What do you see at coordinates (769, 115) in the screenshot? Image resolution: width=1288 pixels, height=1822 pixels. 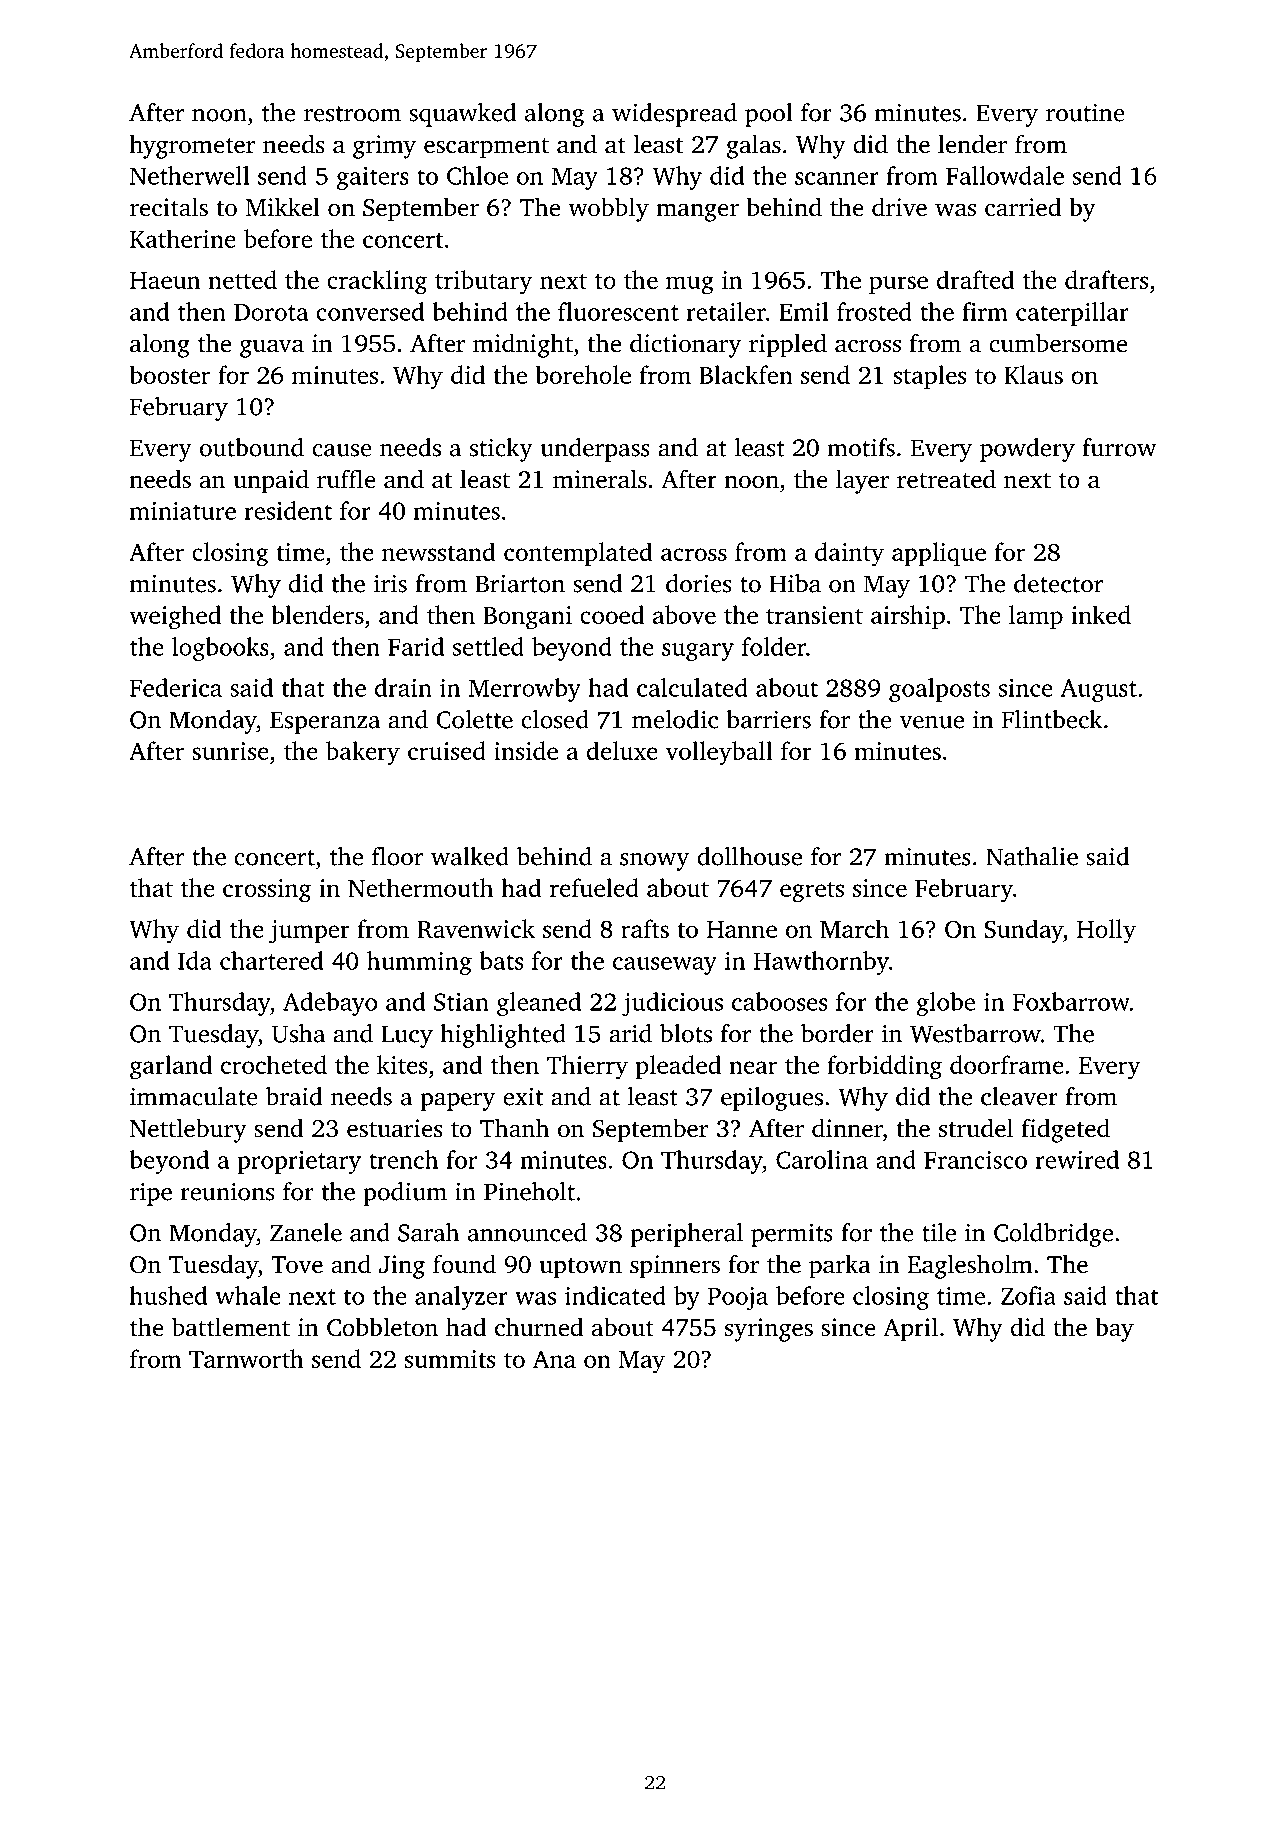 I see `pool` at bounding box center [769, 115].
